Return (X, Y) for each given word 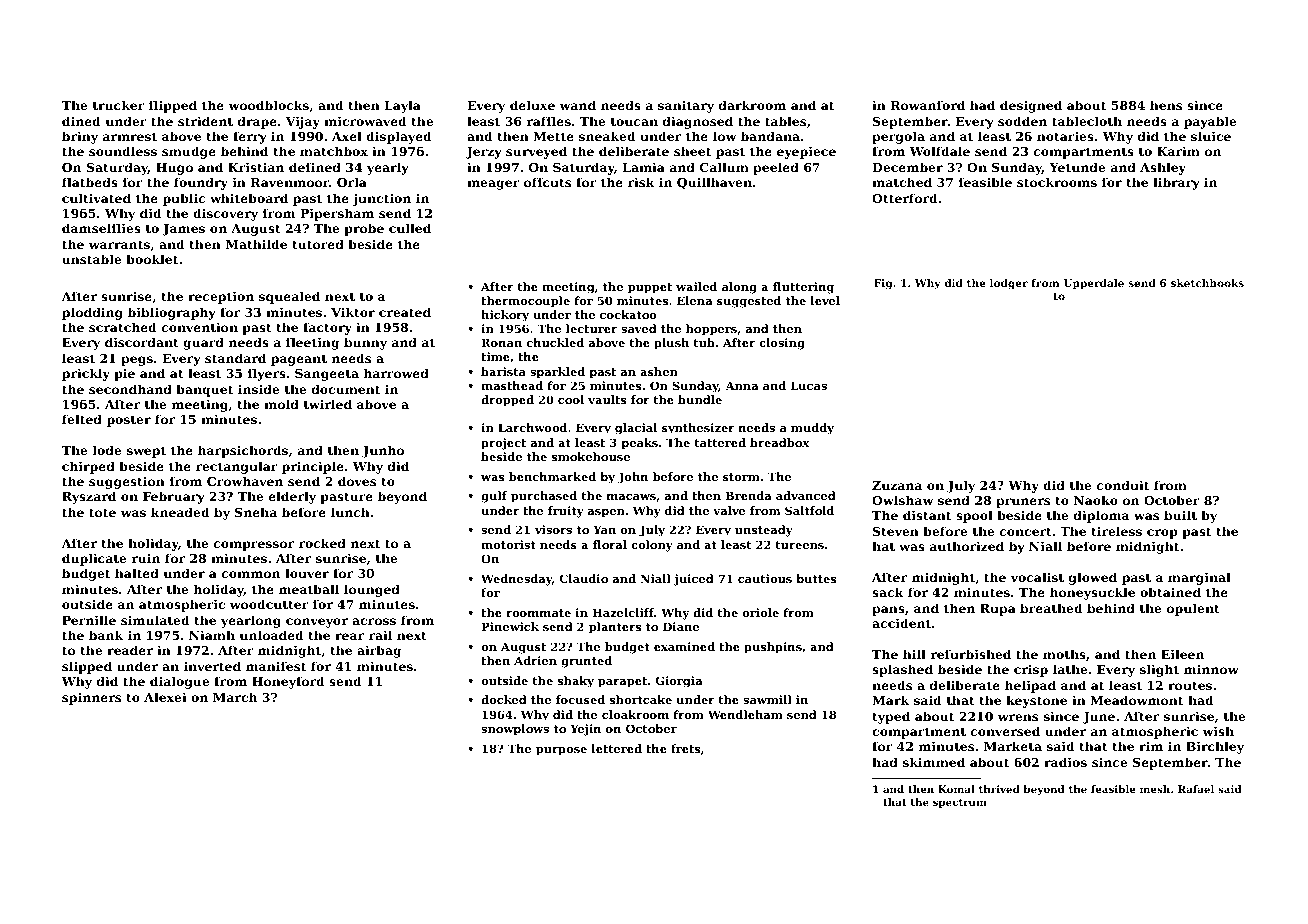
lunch (350, 512)
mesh (1155, 789)
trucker (119, 105)
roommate (538, 613)
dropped (507, 401)
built (1180, 515)
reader (130, 650)
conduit (1123, 485)
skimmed (934, 762)
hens (1166, 105)
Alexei (165, 697)
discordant (142, 342)
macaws (631, 497)
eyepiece (806, 152)
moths (1064, 654)
